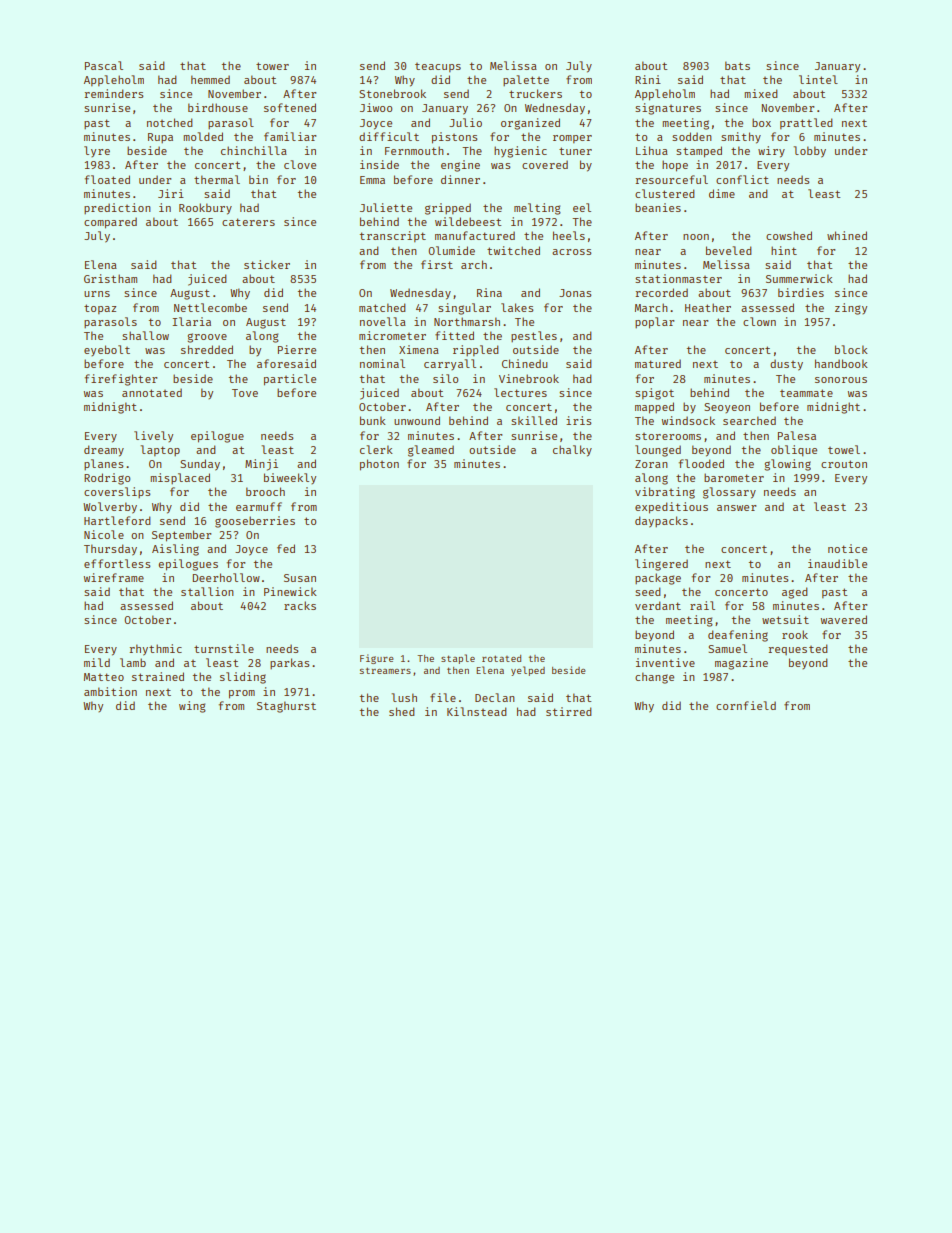 The width and height of the document is (952, 1233). What do you see at coordinates (476, 711) in the document?
I see `Kilnstead` at bounding box center [476, 711].
